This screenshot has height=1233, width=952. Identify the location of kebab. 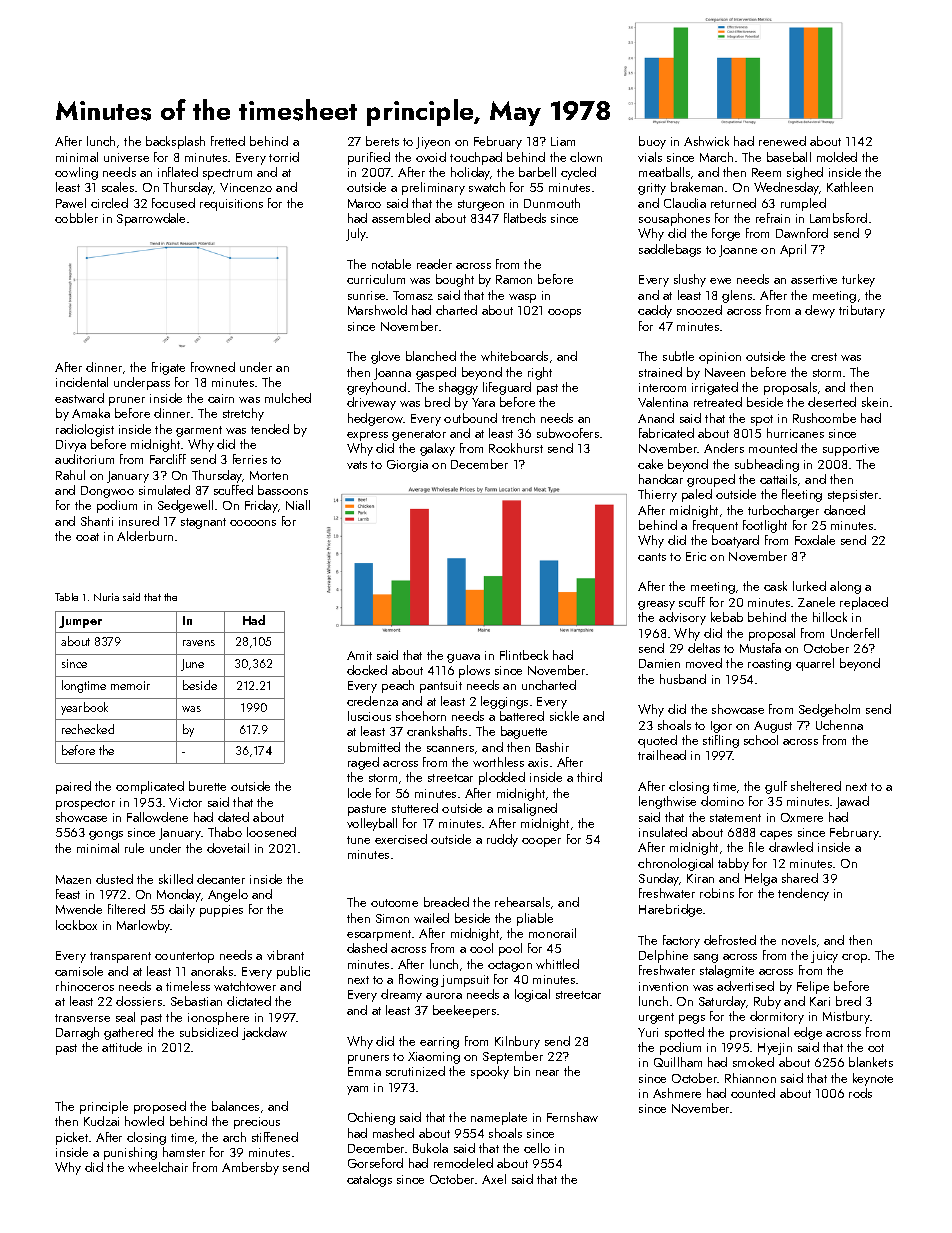
(727, 617).
